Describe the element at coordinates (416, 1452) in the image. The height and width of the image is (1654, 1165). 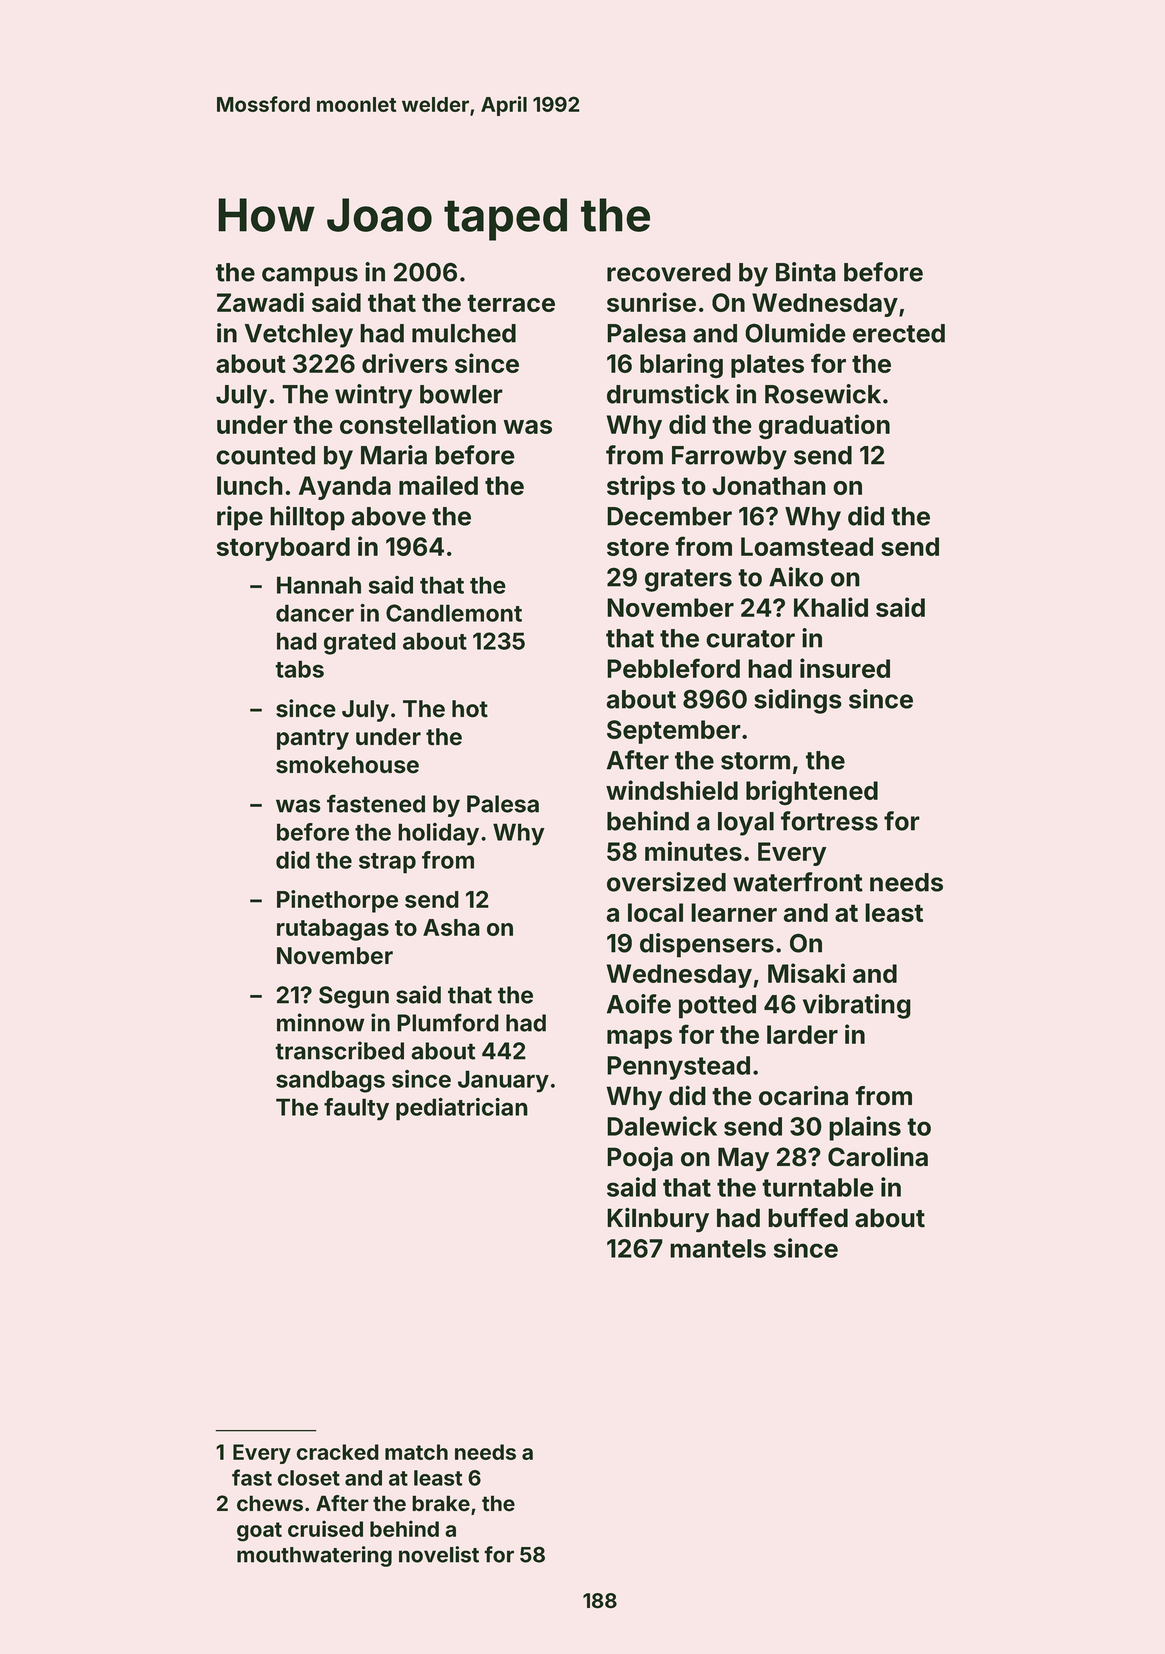
I see `match` at that location.
